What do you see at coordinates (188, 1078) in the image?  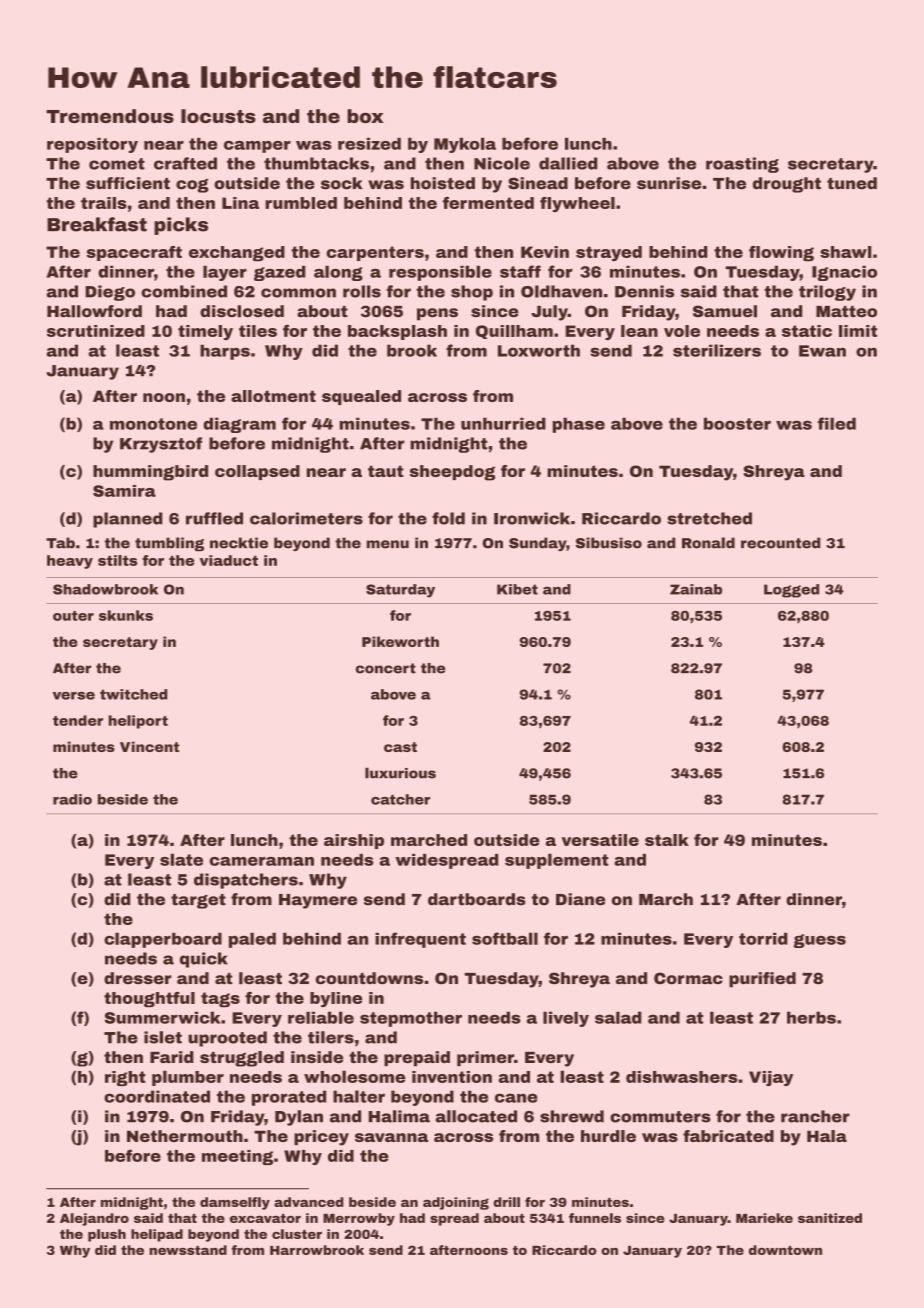 I see `plumber` at bounding box center [188, 1078].
